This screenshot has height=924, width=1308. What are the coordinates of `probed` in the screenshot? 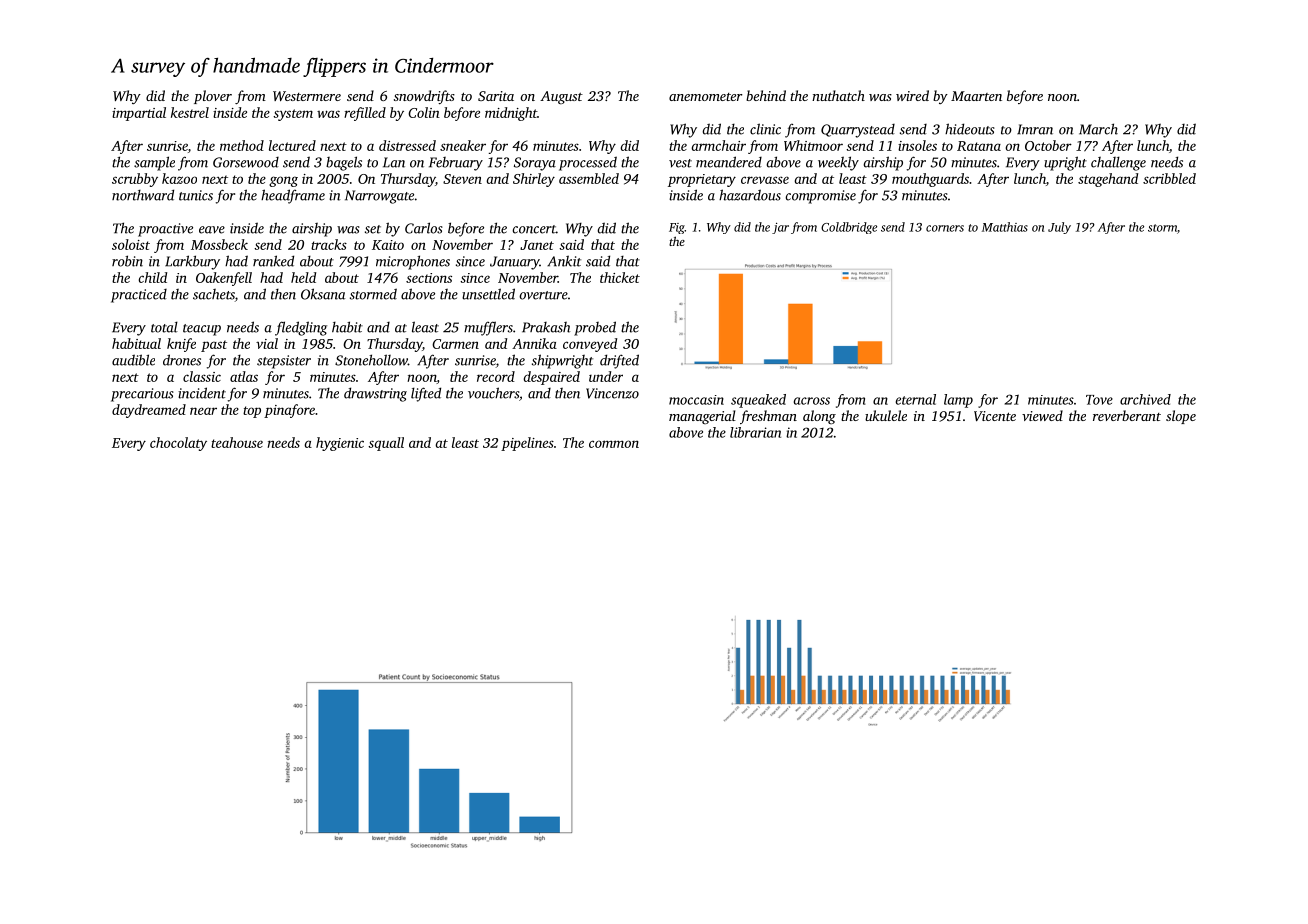 It's located at (595, 328).
